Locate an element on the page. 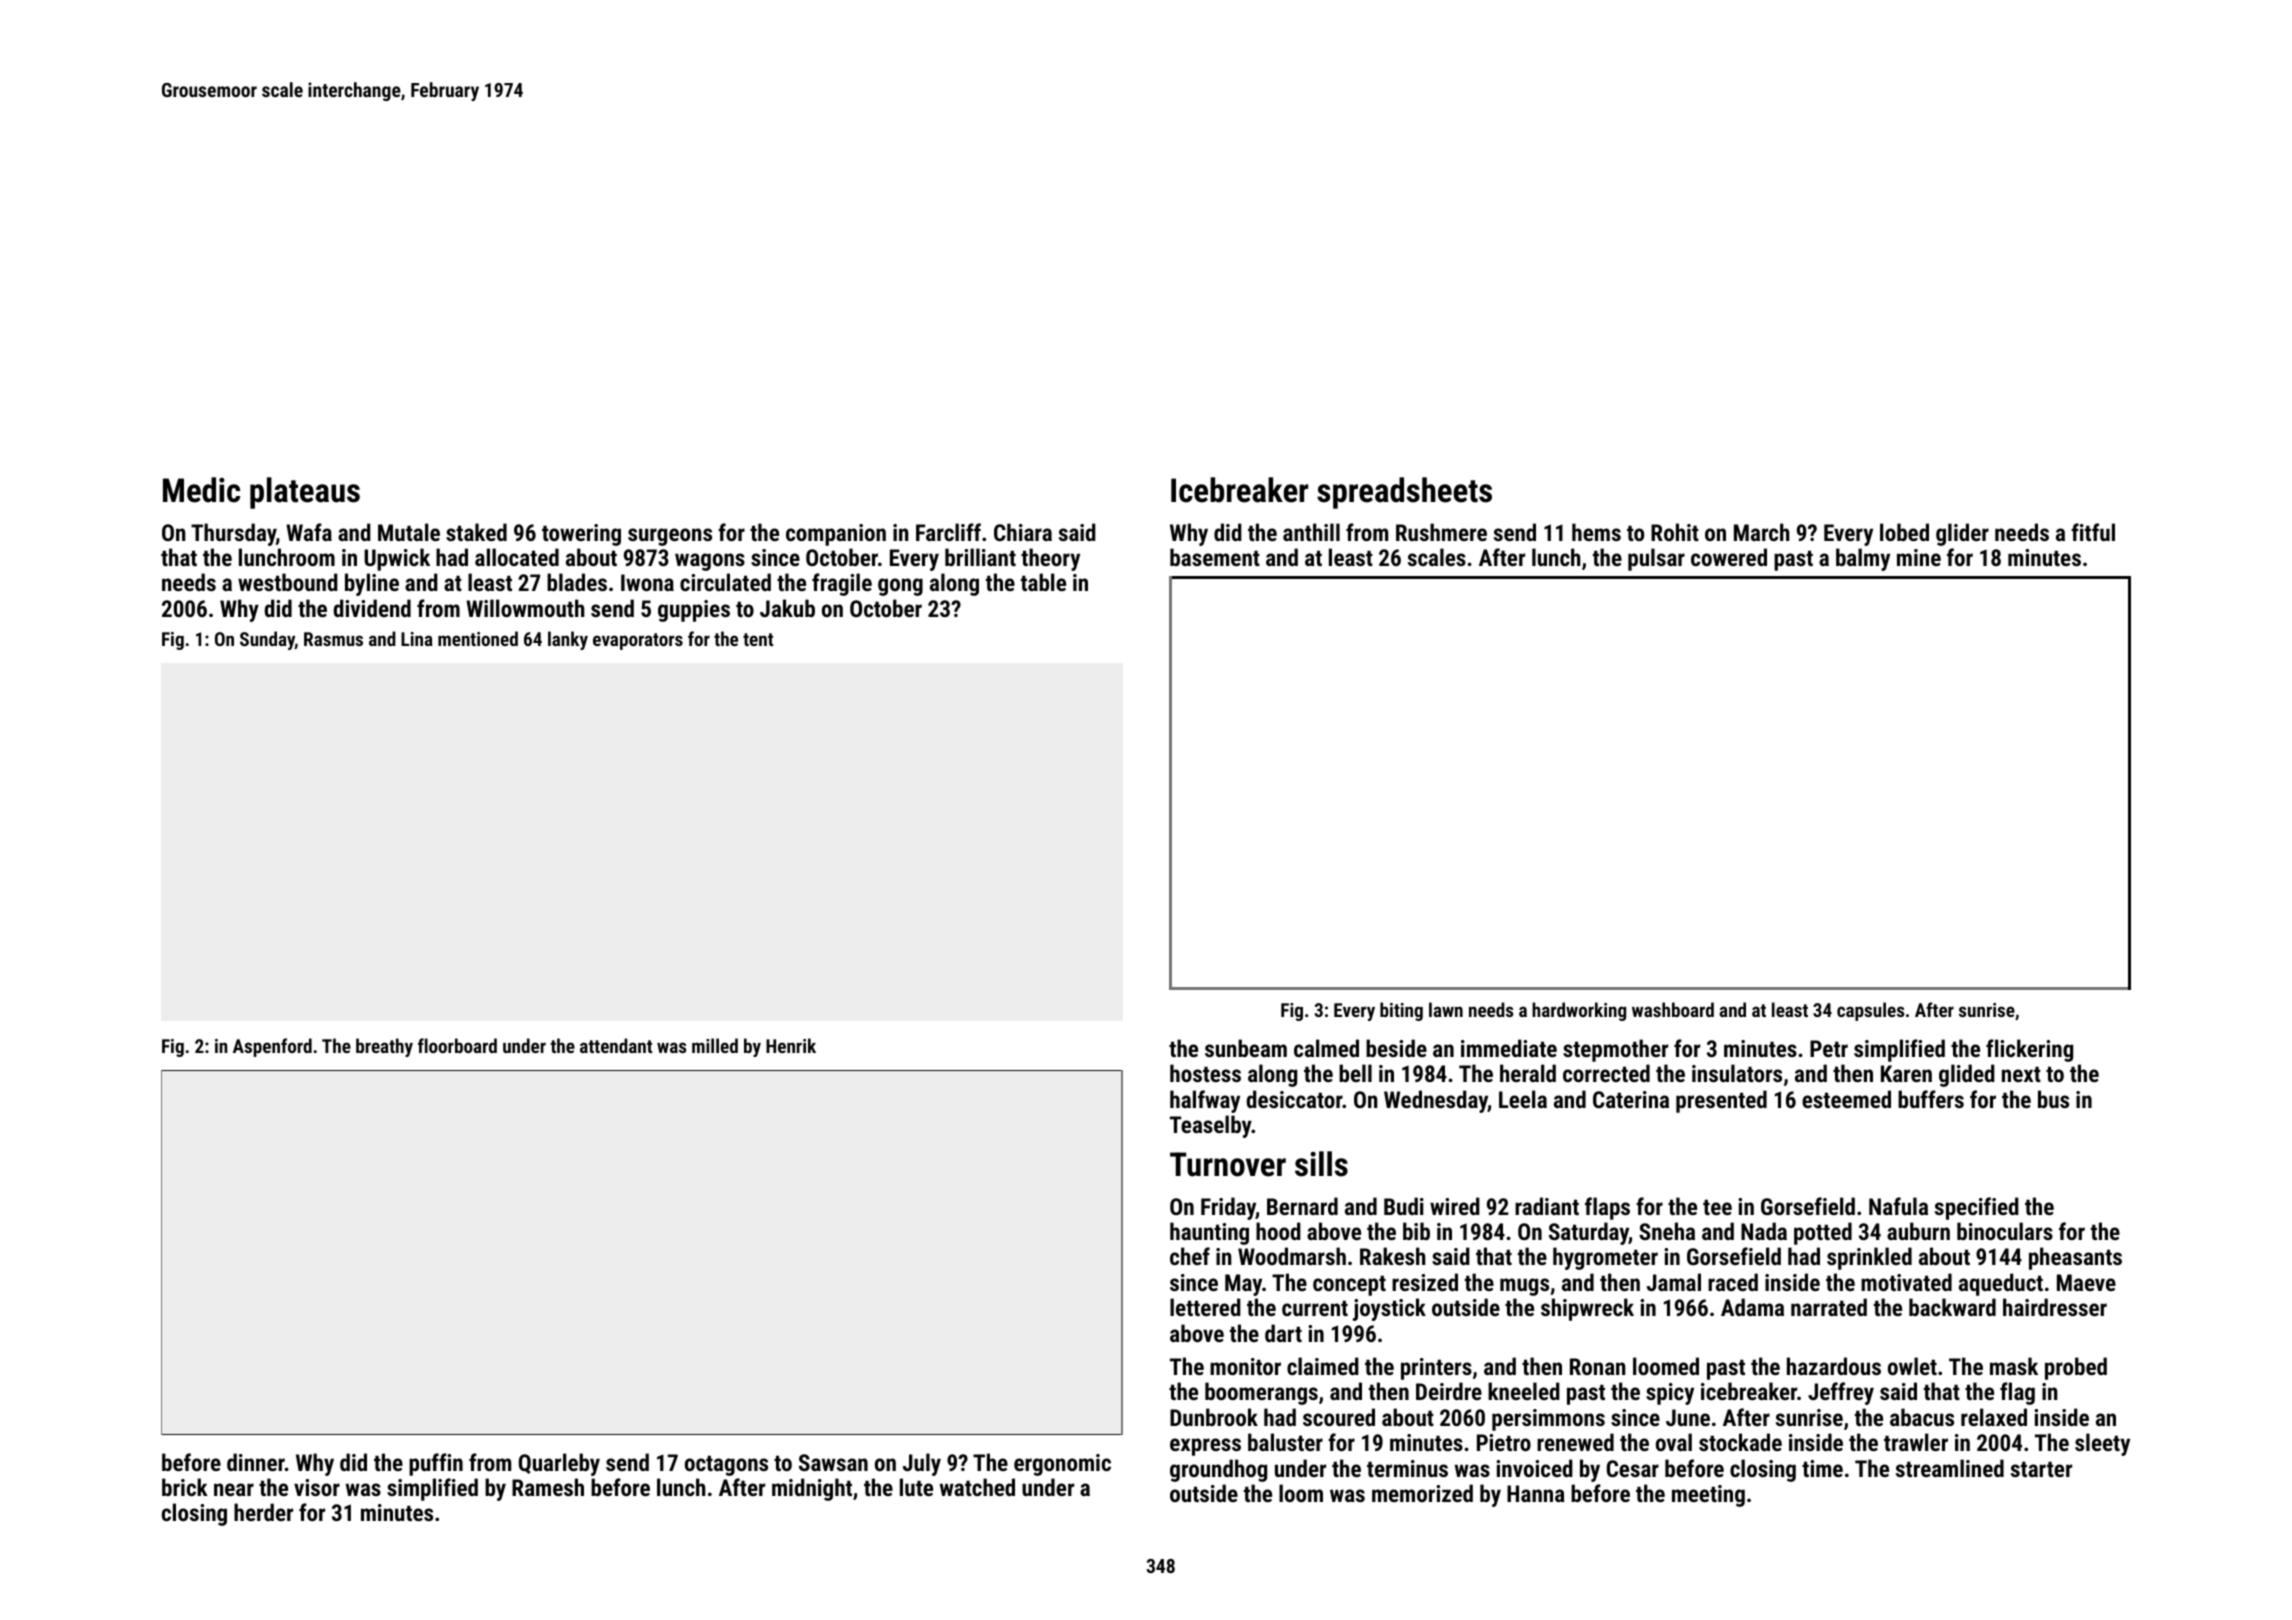 The height and width of the page is (1620, 2292). hems is located at coordinates (1596, 532).
